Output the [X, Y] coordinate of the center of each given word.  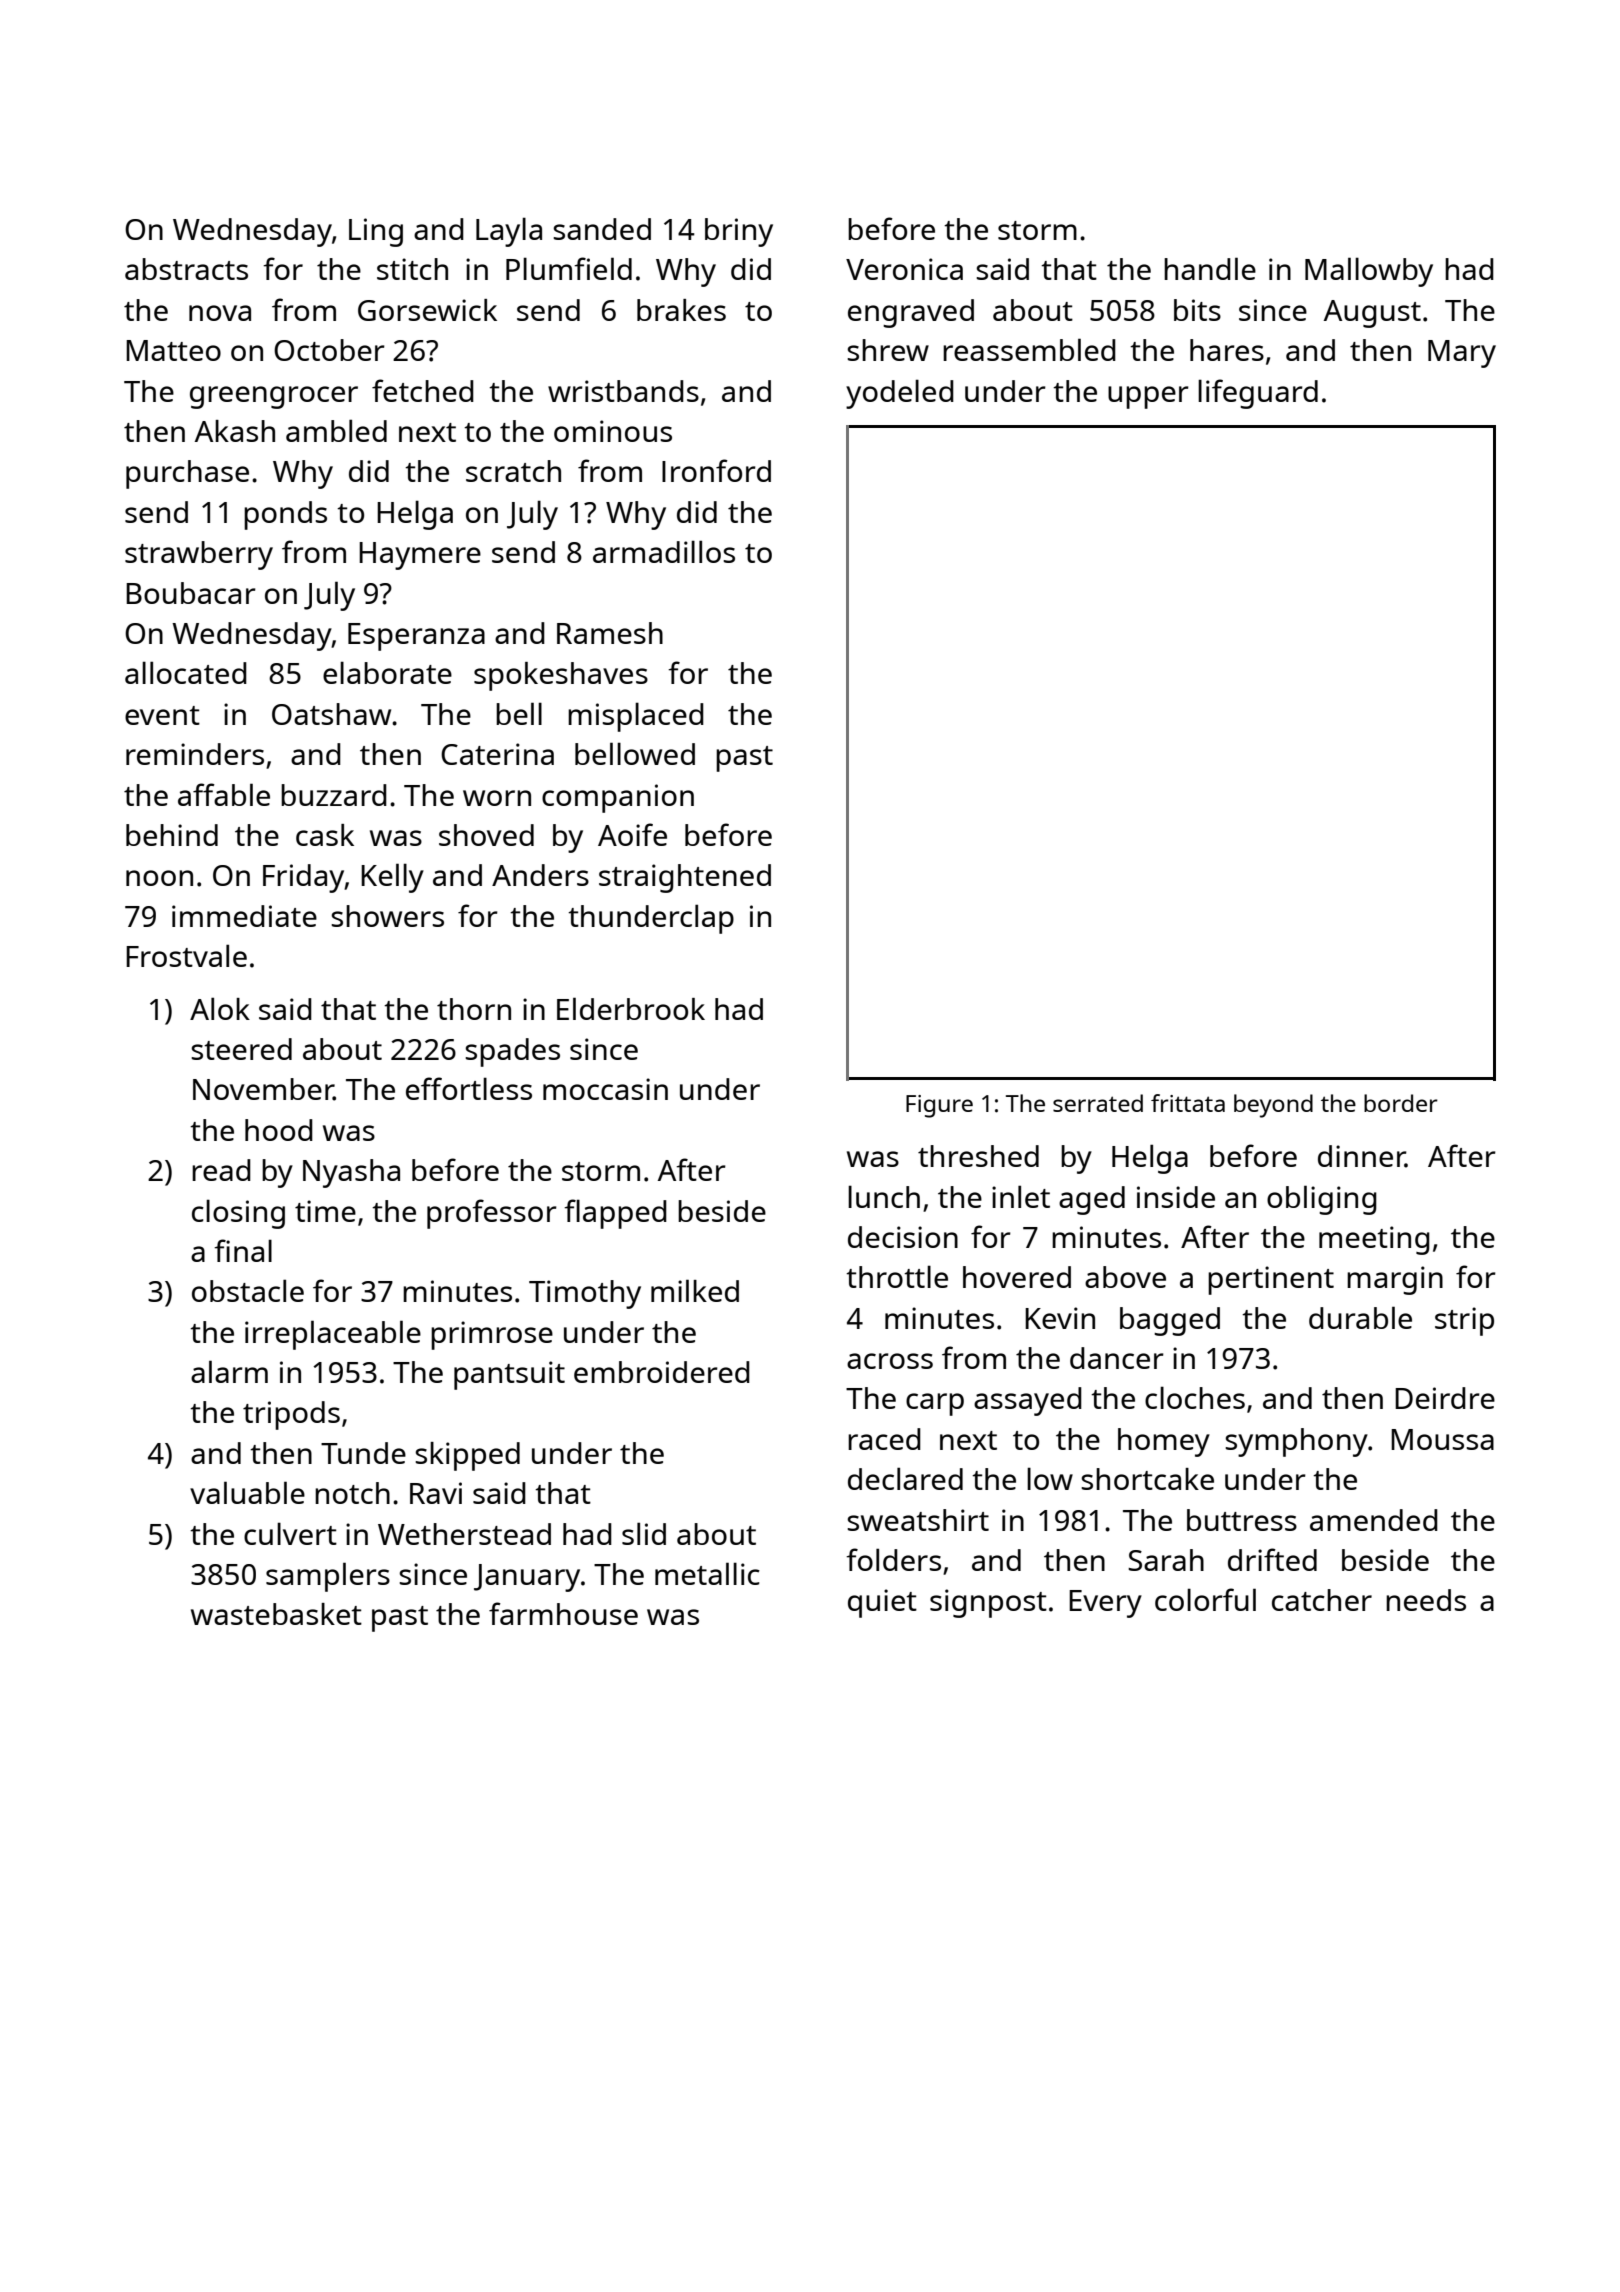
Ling [376, 232]
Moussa [1442, 1439]
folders [893, 1559]
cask [325, 835]
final [243, 1250]
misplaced [636, 717]
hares [1227, 350]
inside [1176, 1197]
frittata [1188, 1103]
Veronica [904, 269]
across [890, 1361]
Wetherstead [464, 1534]
